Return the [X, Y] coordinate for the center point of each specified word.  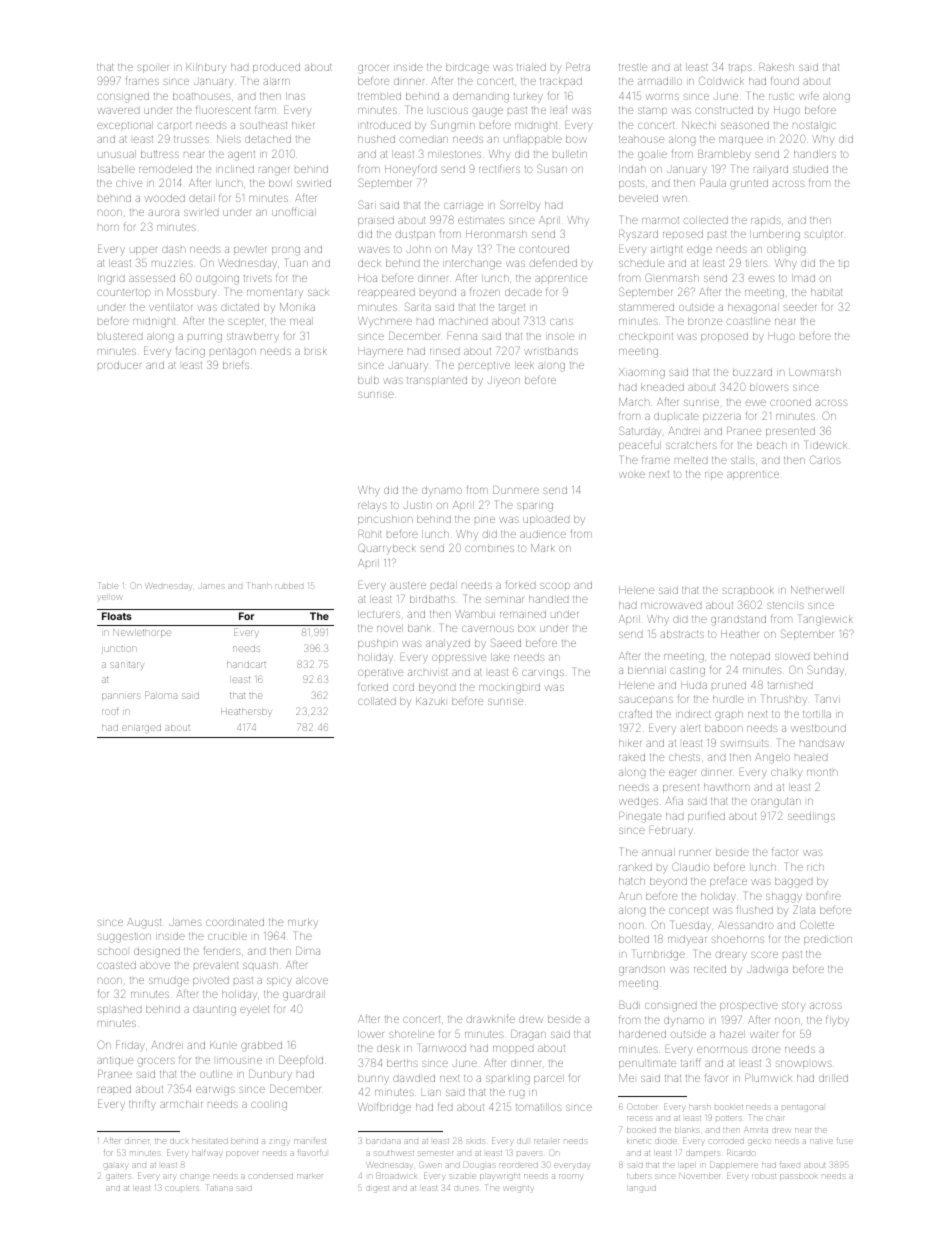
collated [377, 701]
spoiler [153, 69]
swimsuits [745, 743]
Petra [578, 67]
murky [303, 922]
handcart [246, 665]
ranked [635, 867]
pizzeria [722, 418]
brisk [316, 351]
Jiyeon [504, 380]
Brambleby [724, 155]
